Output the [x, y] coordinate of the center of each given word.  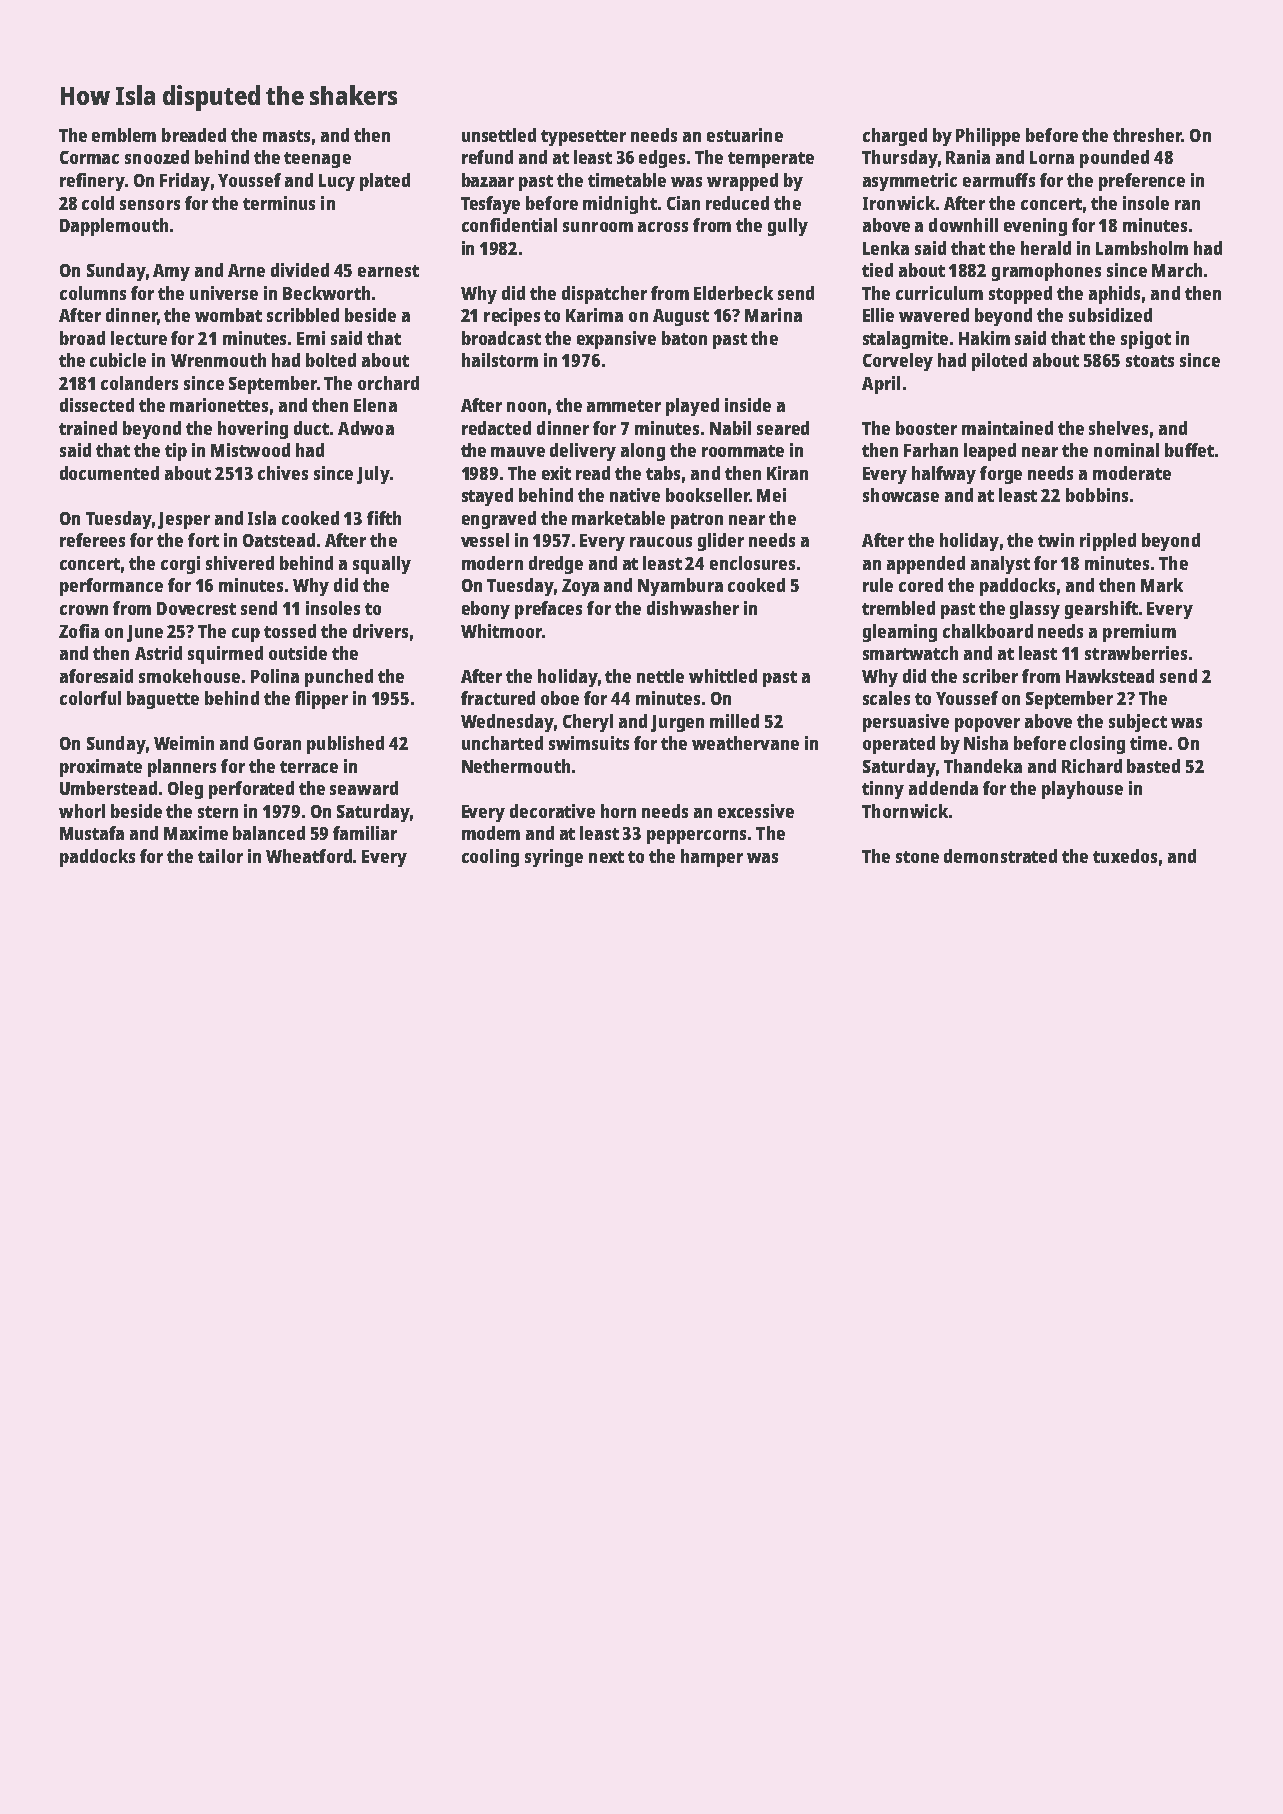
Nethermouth [516, 766]
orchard [388, 383]
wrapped [742, 182]
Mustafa [92, 833]
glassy [1035, 610]
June [145, 633]
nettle [660, 676]
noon [526, 407]
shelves [1118, 428]
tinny [883, 790]
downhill [963, 225]
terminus [279, 203]
